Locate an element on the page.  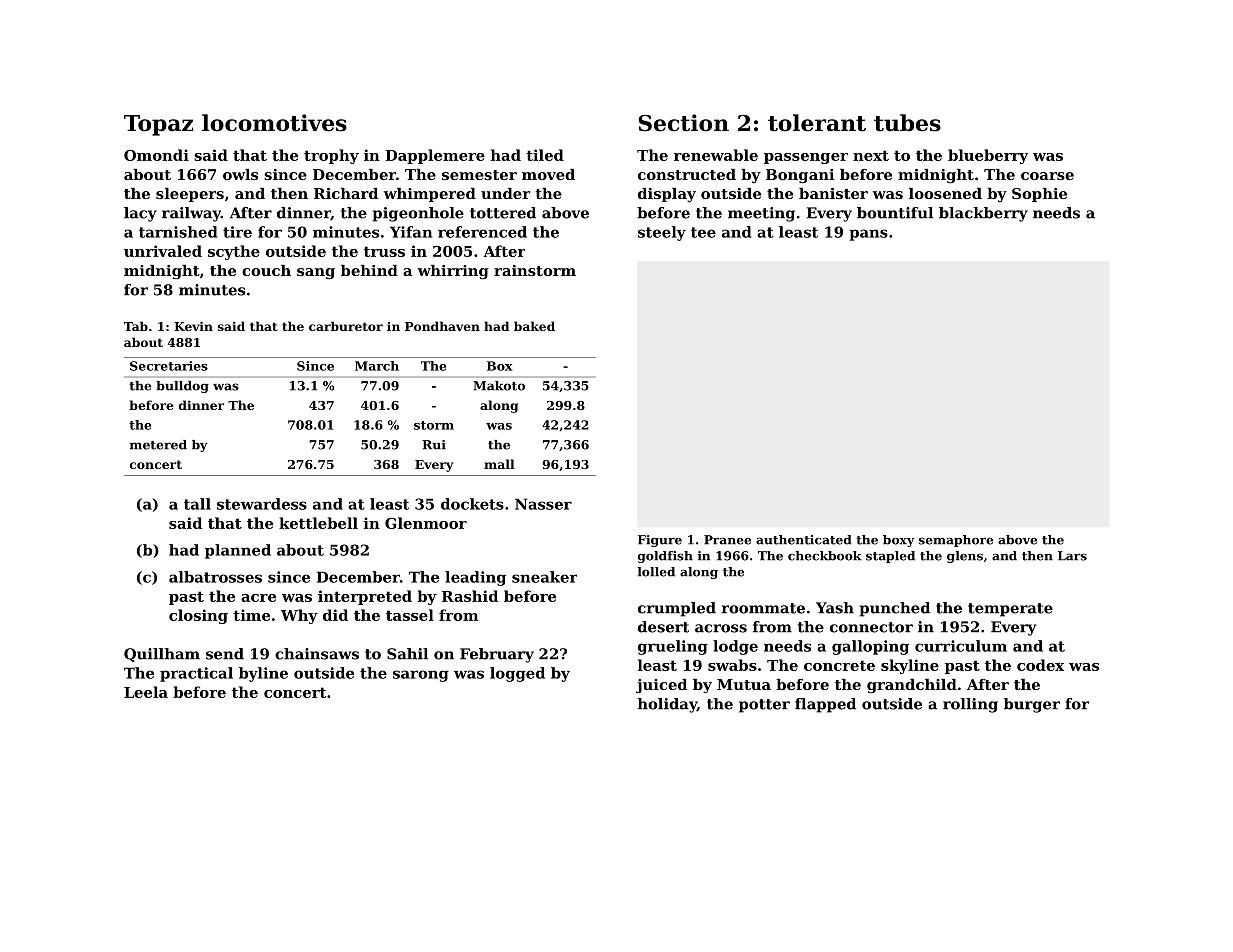
blueberry is located at coordinates (988, 156).
